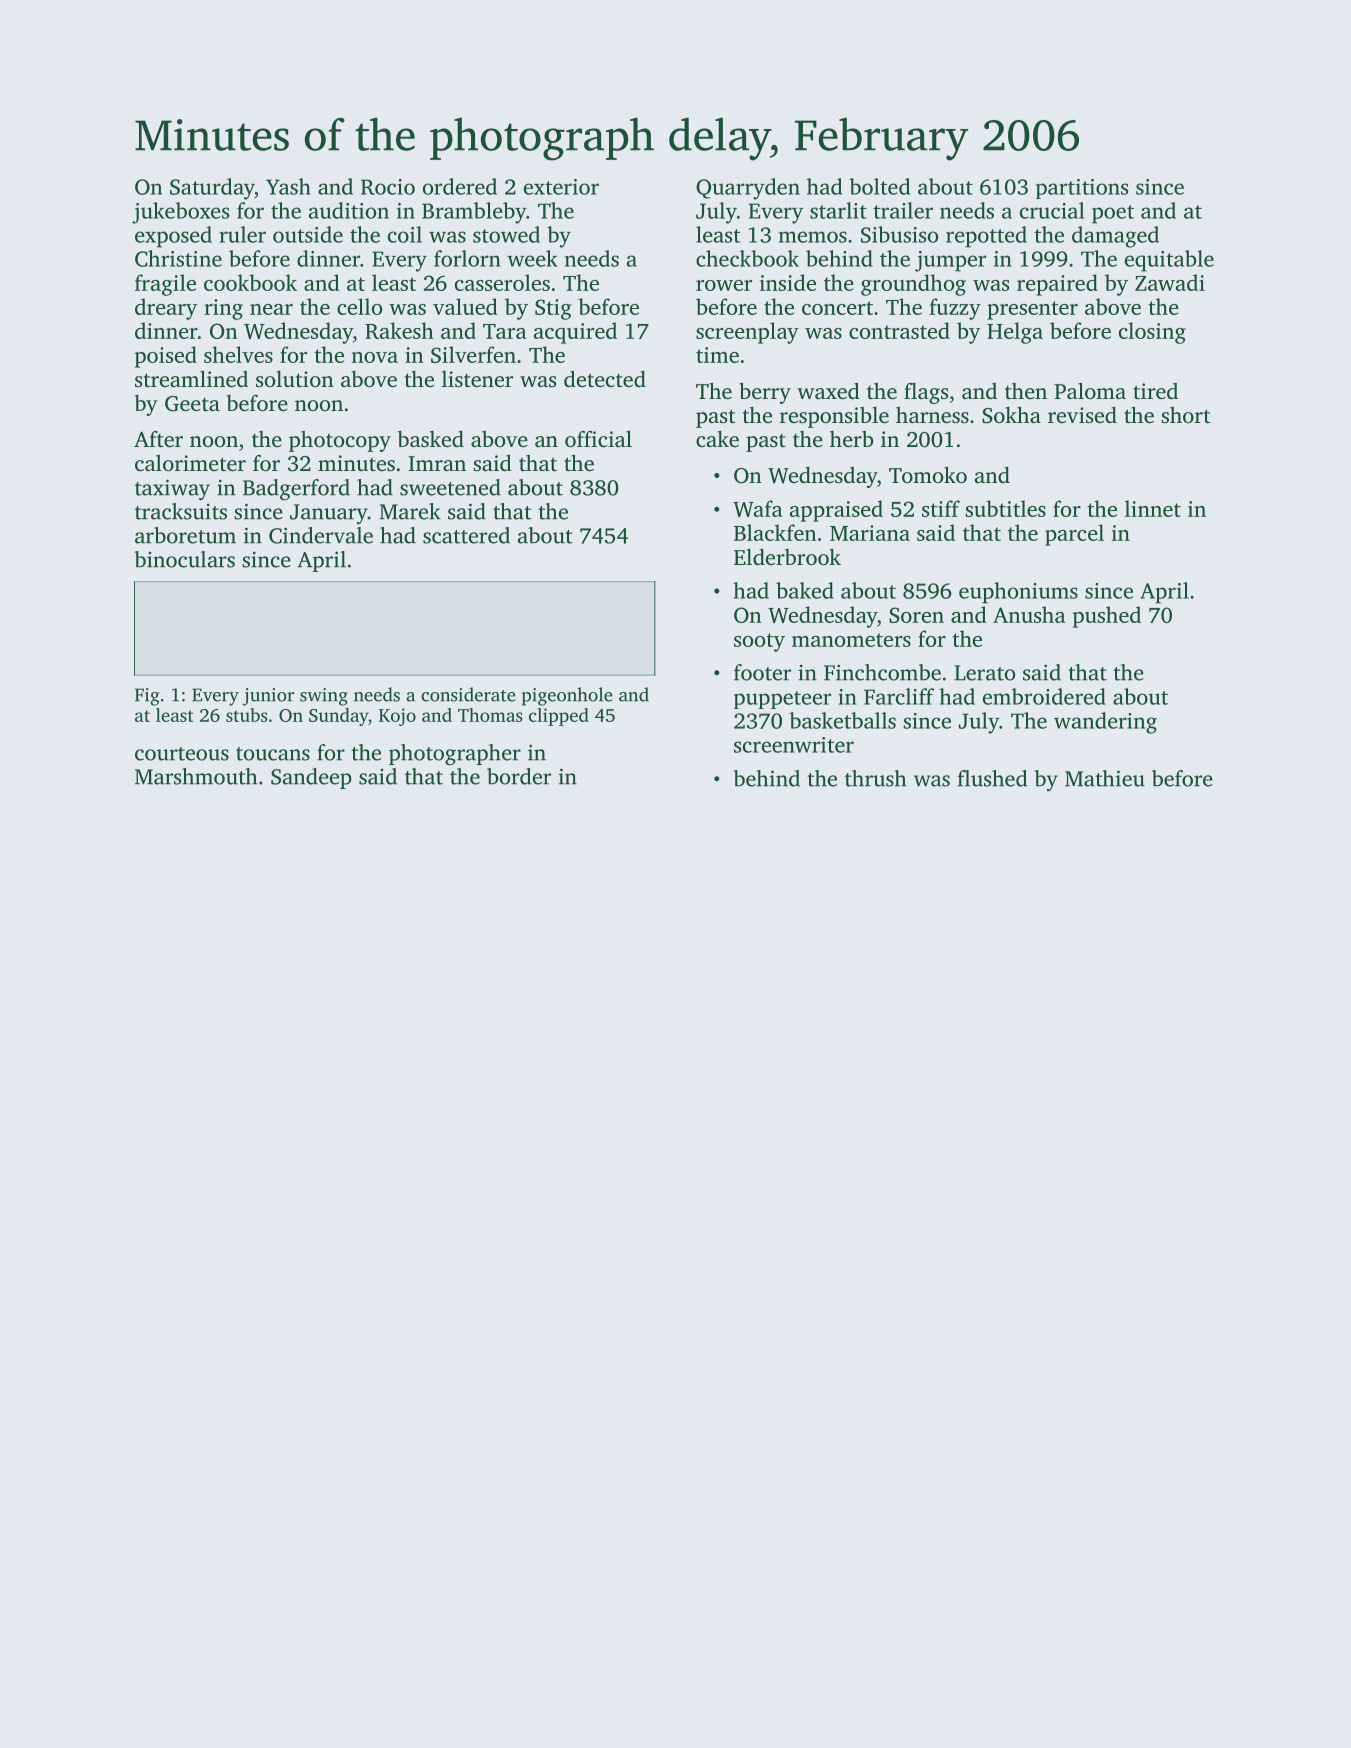 This image has width=1351, height=1748. Describe the element at coordinates (321, 535) in the image. I see `Cindervale` at that location.
